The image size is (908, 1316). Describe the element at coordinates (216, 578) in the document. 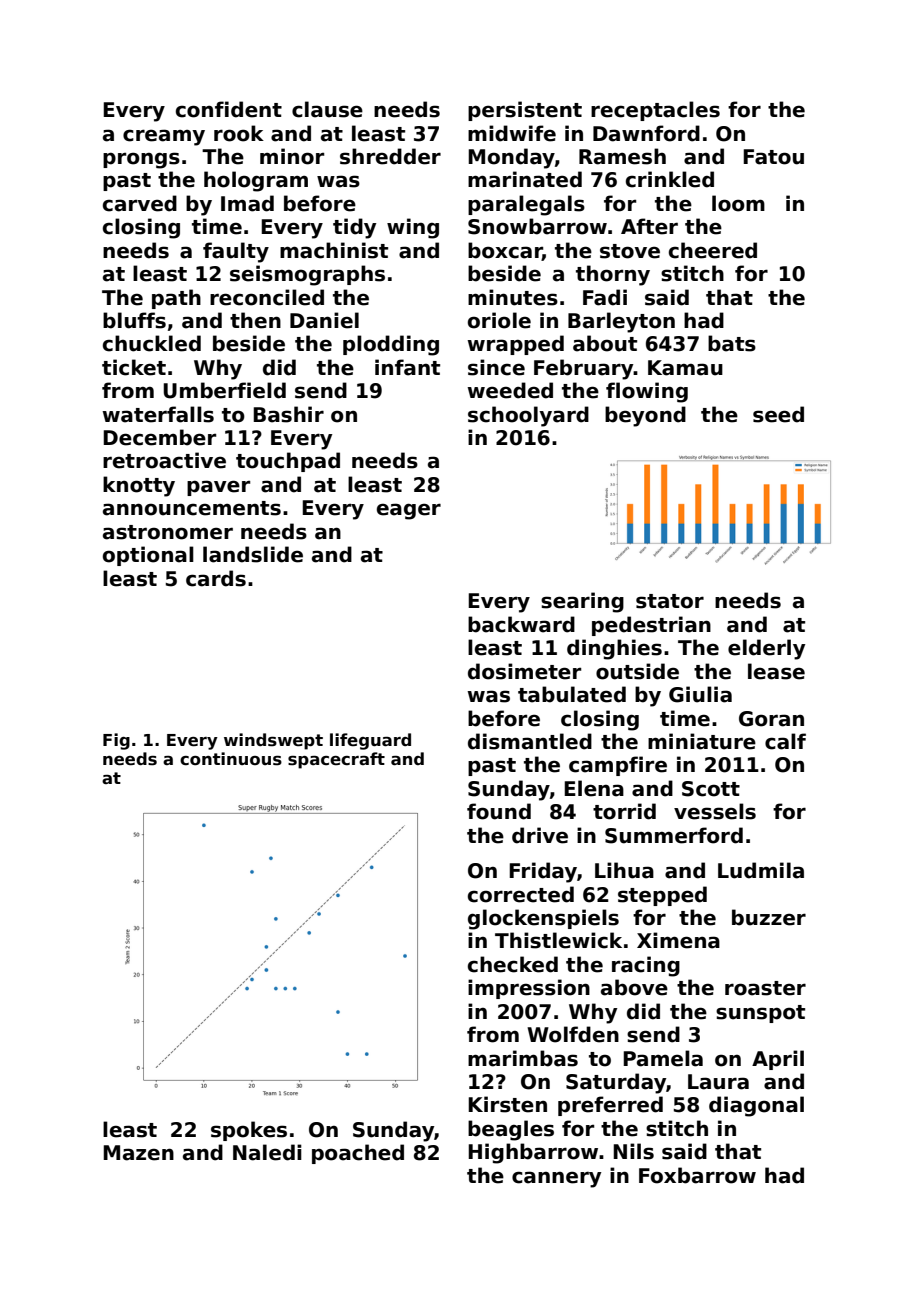

I see `cards` at that location.
